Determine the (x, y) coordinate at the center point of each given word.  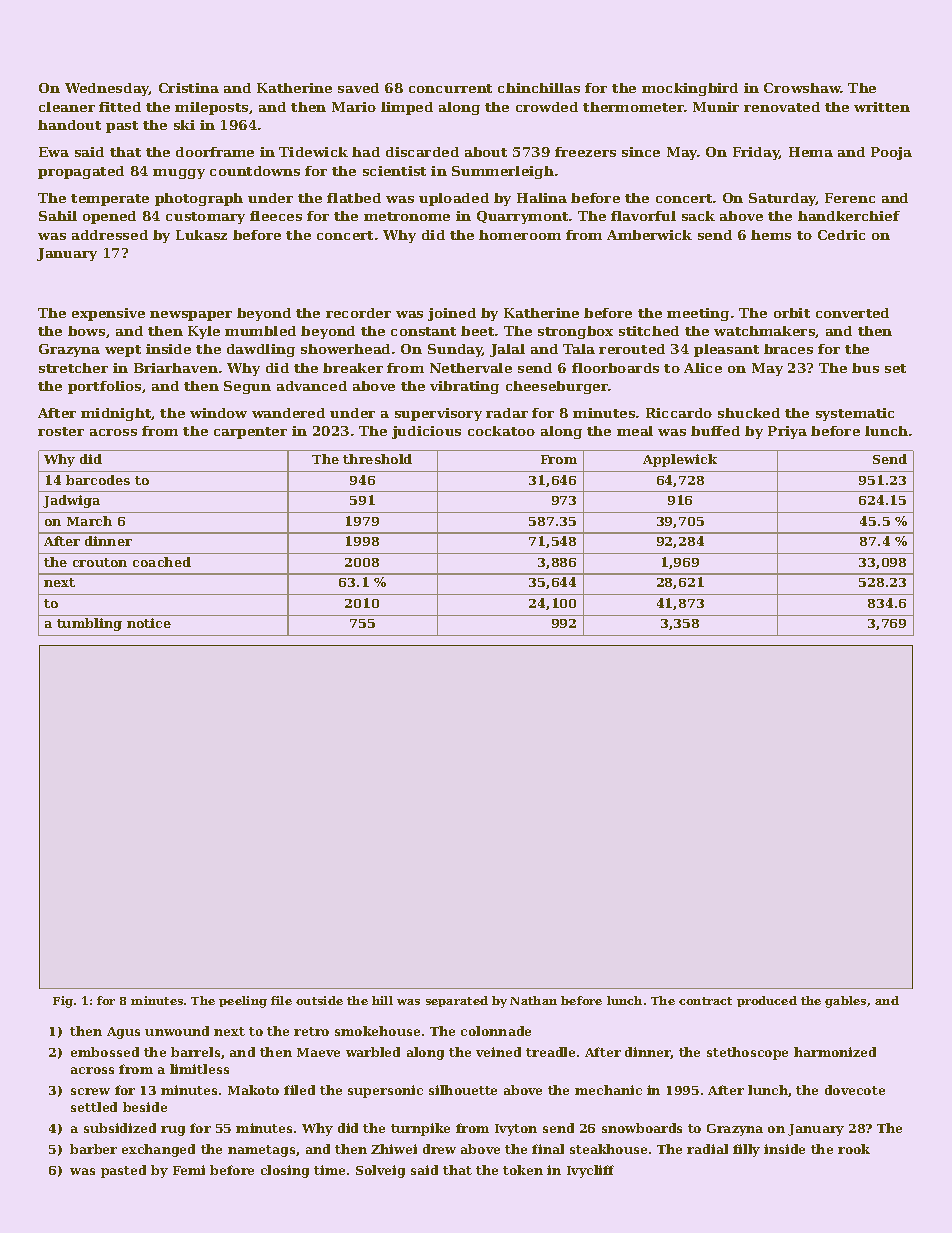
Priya (787, 432)
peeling (243, 1002)
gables (845, 1002)
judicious (426, 432)
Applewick (680, 460)
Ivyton (516, 1130)
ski (184, 125)
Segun (247, 387)
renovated (782, 107)
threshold (377, 459)
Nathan (533, 1000)
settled (94, 1107)
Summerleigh (503, 172)
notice (149, 623)
